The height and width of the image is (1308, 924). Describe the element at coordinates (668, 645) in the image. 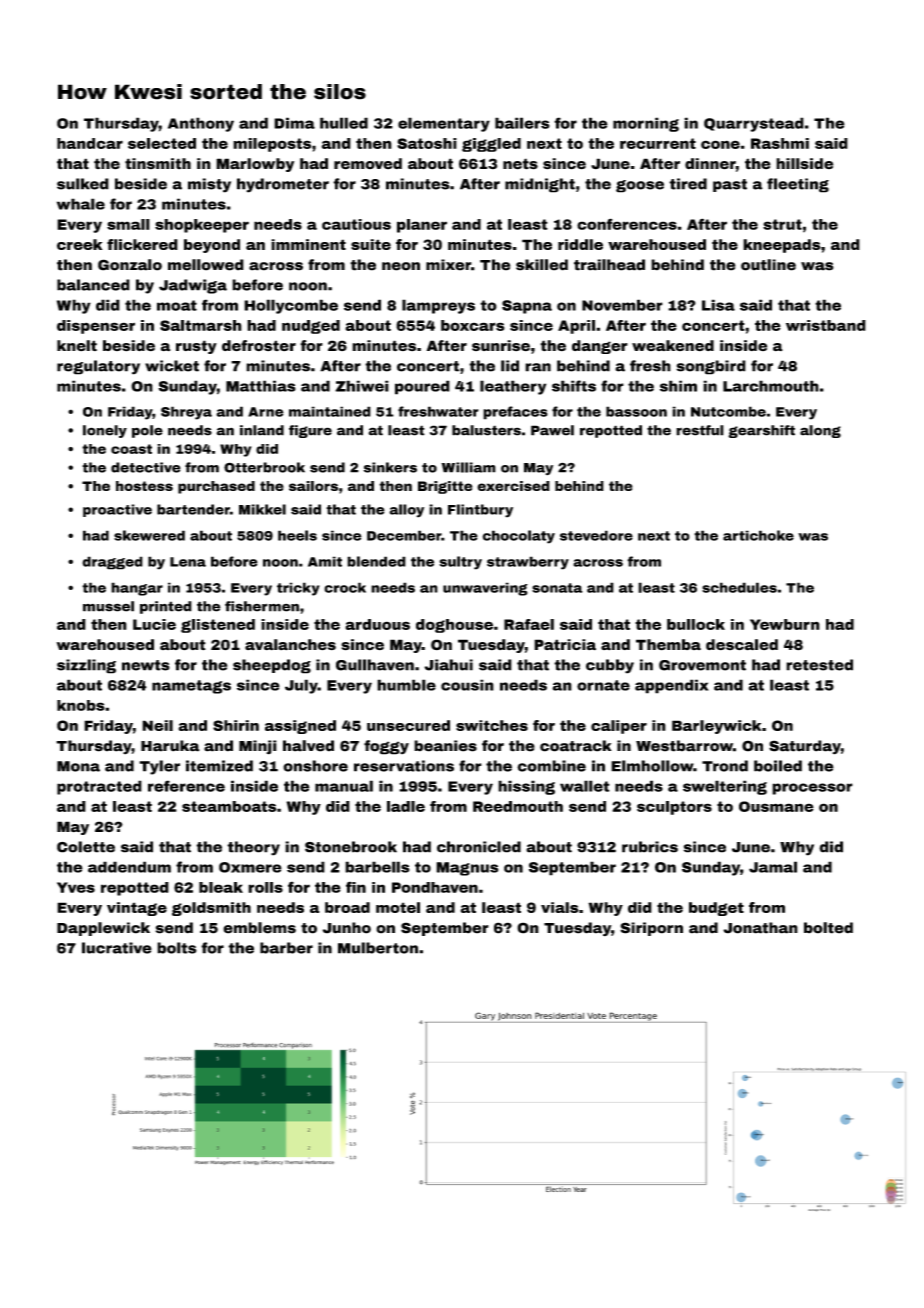

I see `Themba` at that location.
